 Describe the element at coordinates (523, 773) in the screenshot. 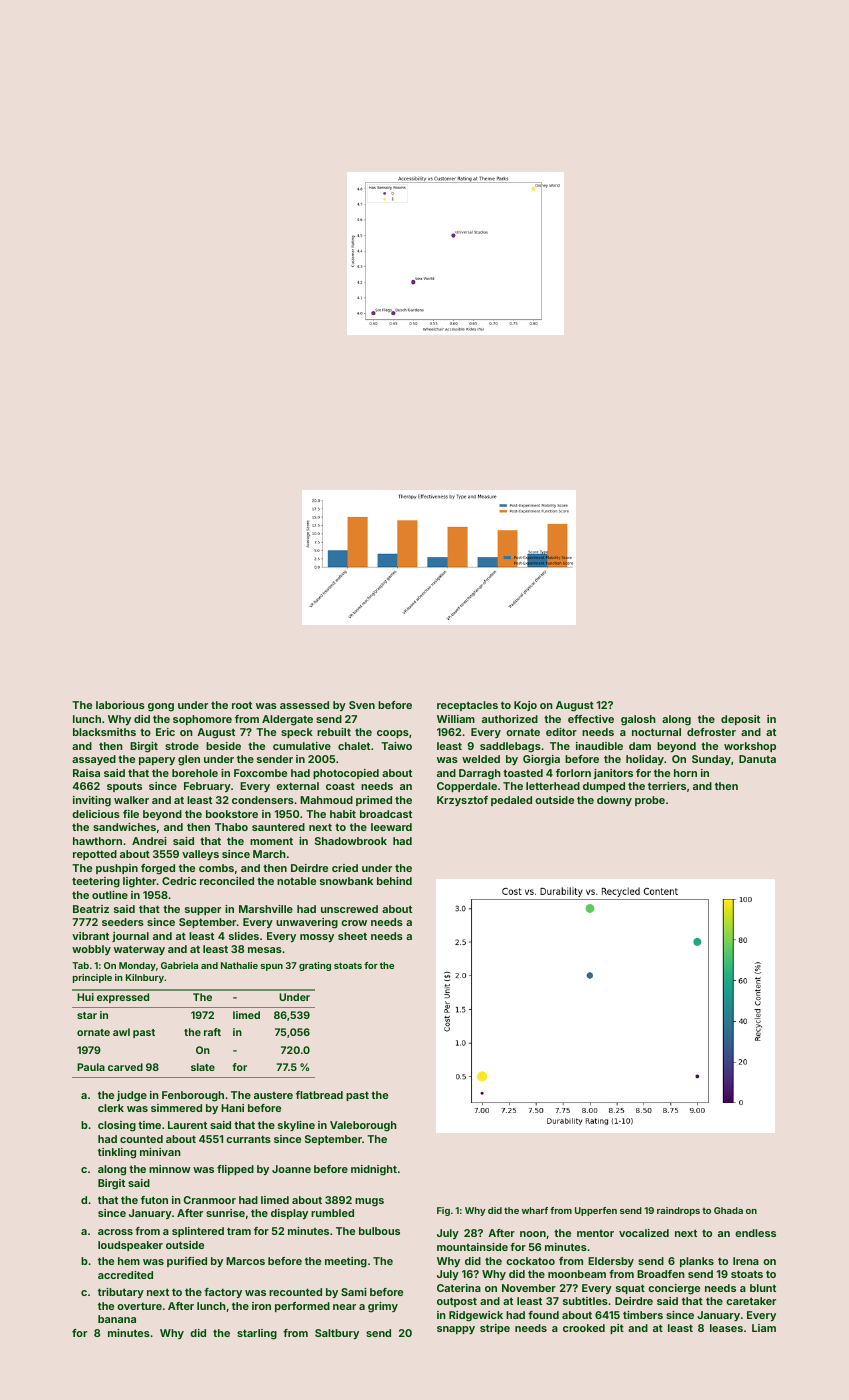

I see `toasted` at that location.
